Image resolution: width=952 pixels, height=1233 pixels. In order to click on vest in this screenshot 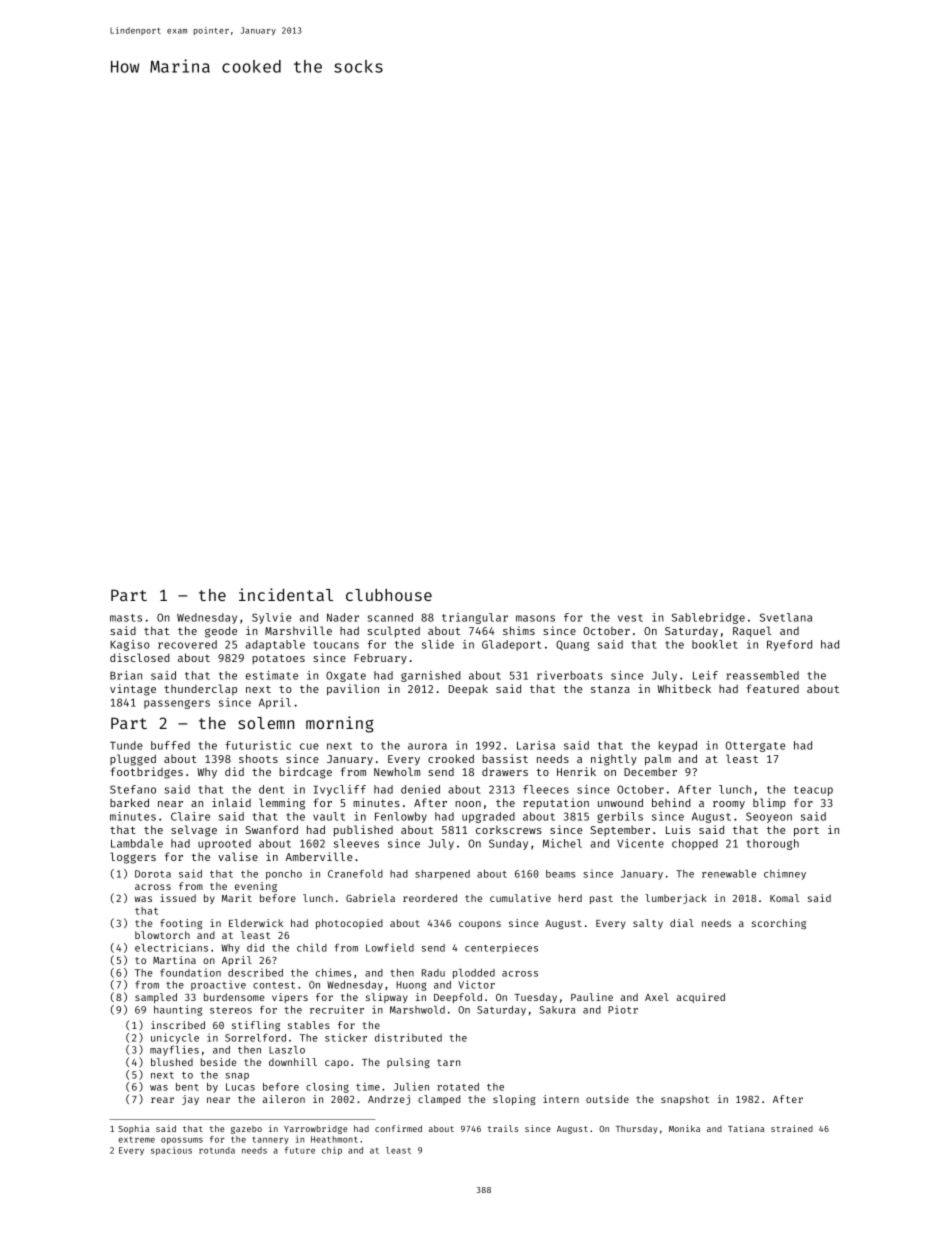, I will do `click(630, 618)`.
